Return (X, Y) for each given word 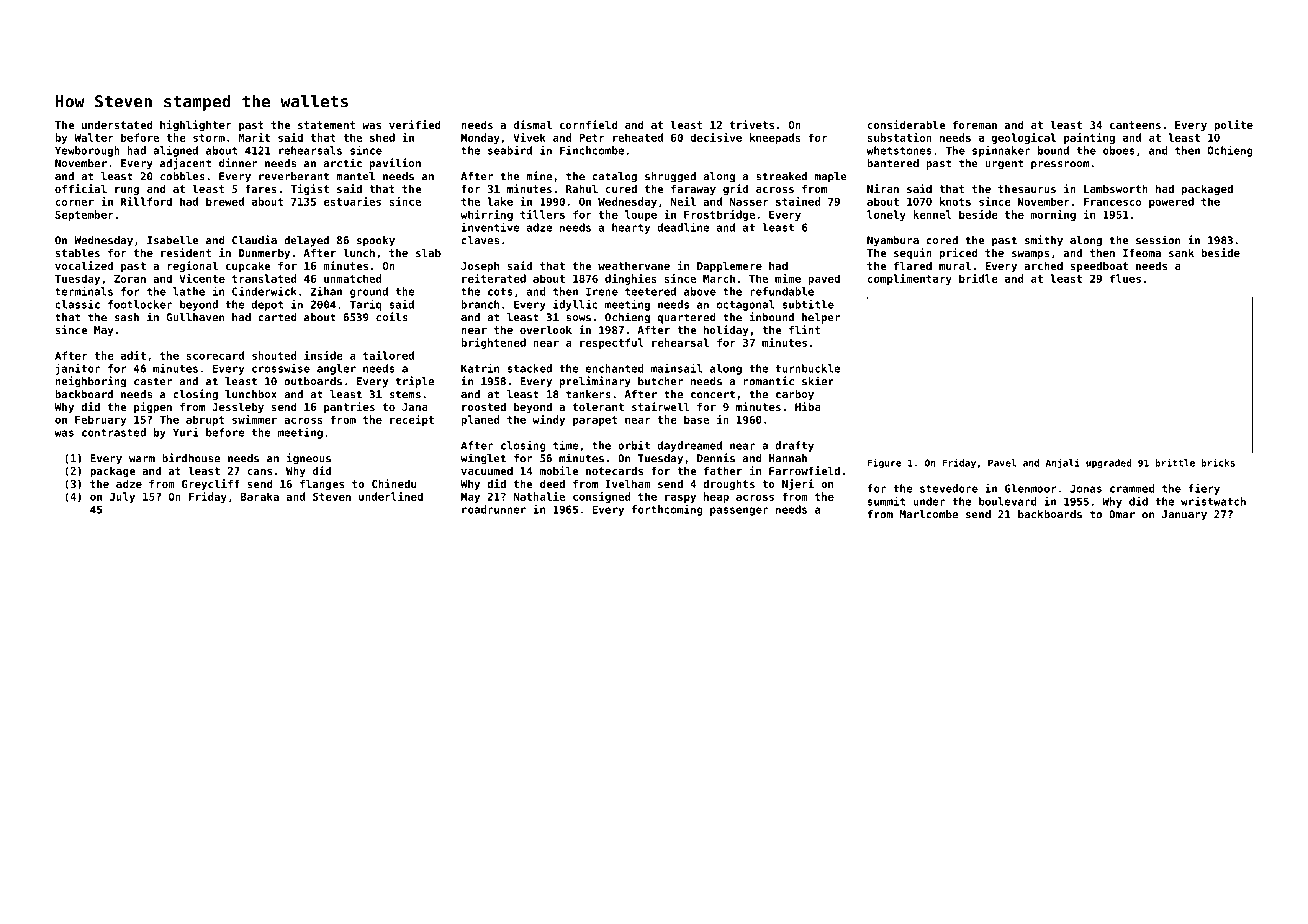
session (1158, 240)
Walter (94, 137)
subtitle (808, 304)
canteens (1135, 125)
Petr (592, 138)
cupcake (248, 267)
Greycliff (211, 484)
